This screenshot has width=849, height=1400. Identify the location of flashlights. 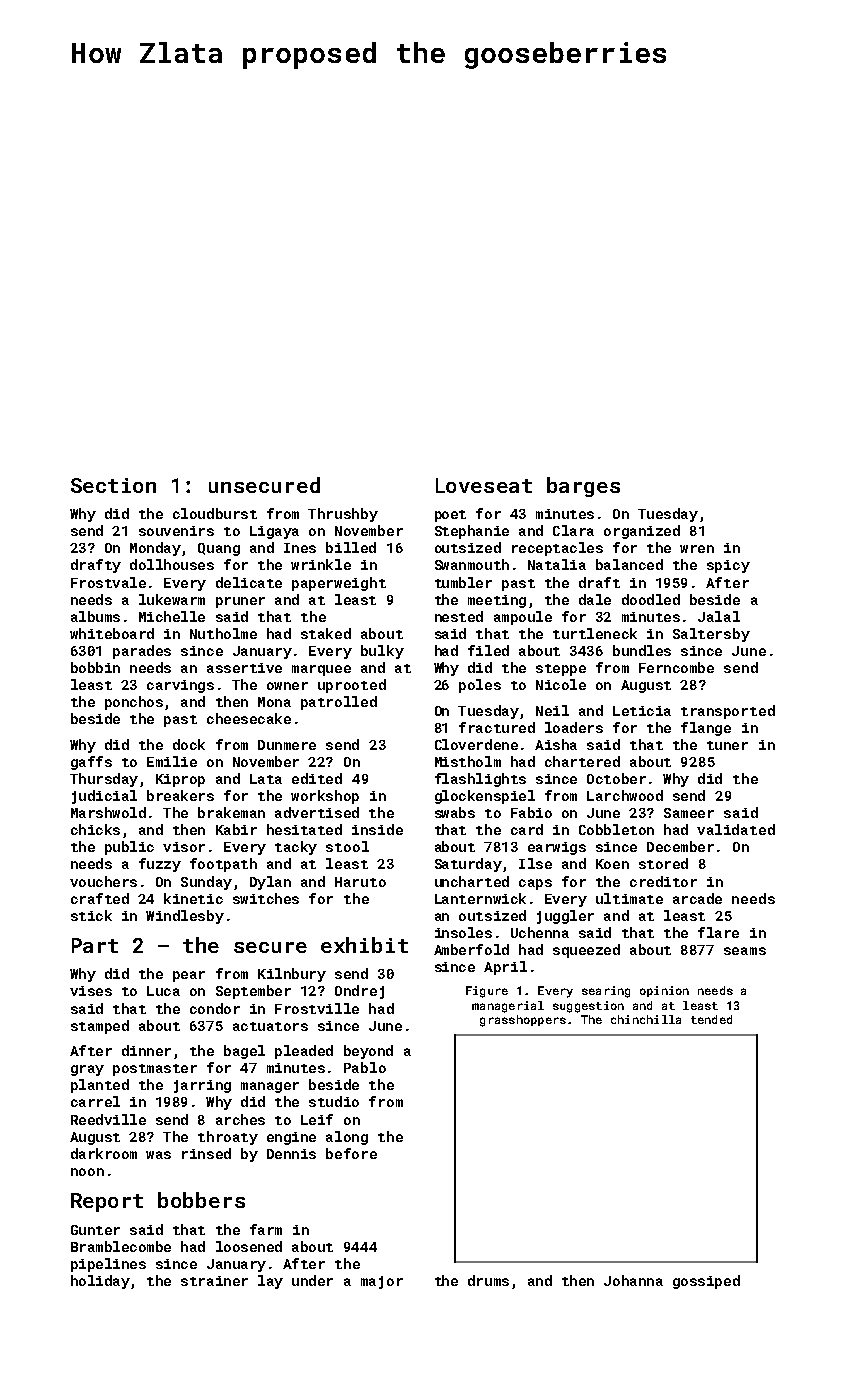
(480, 780).
